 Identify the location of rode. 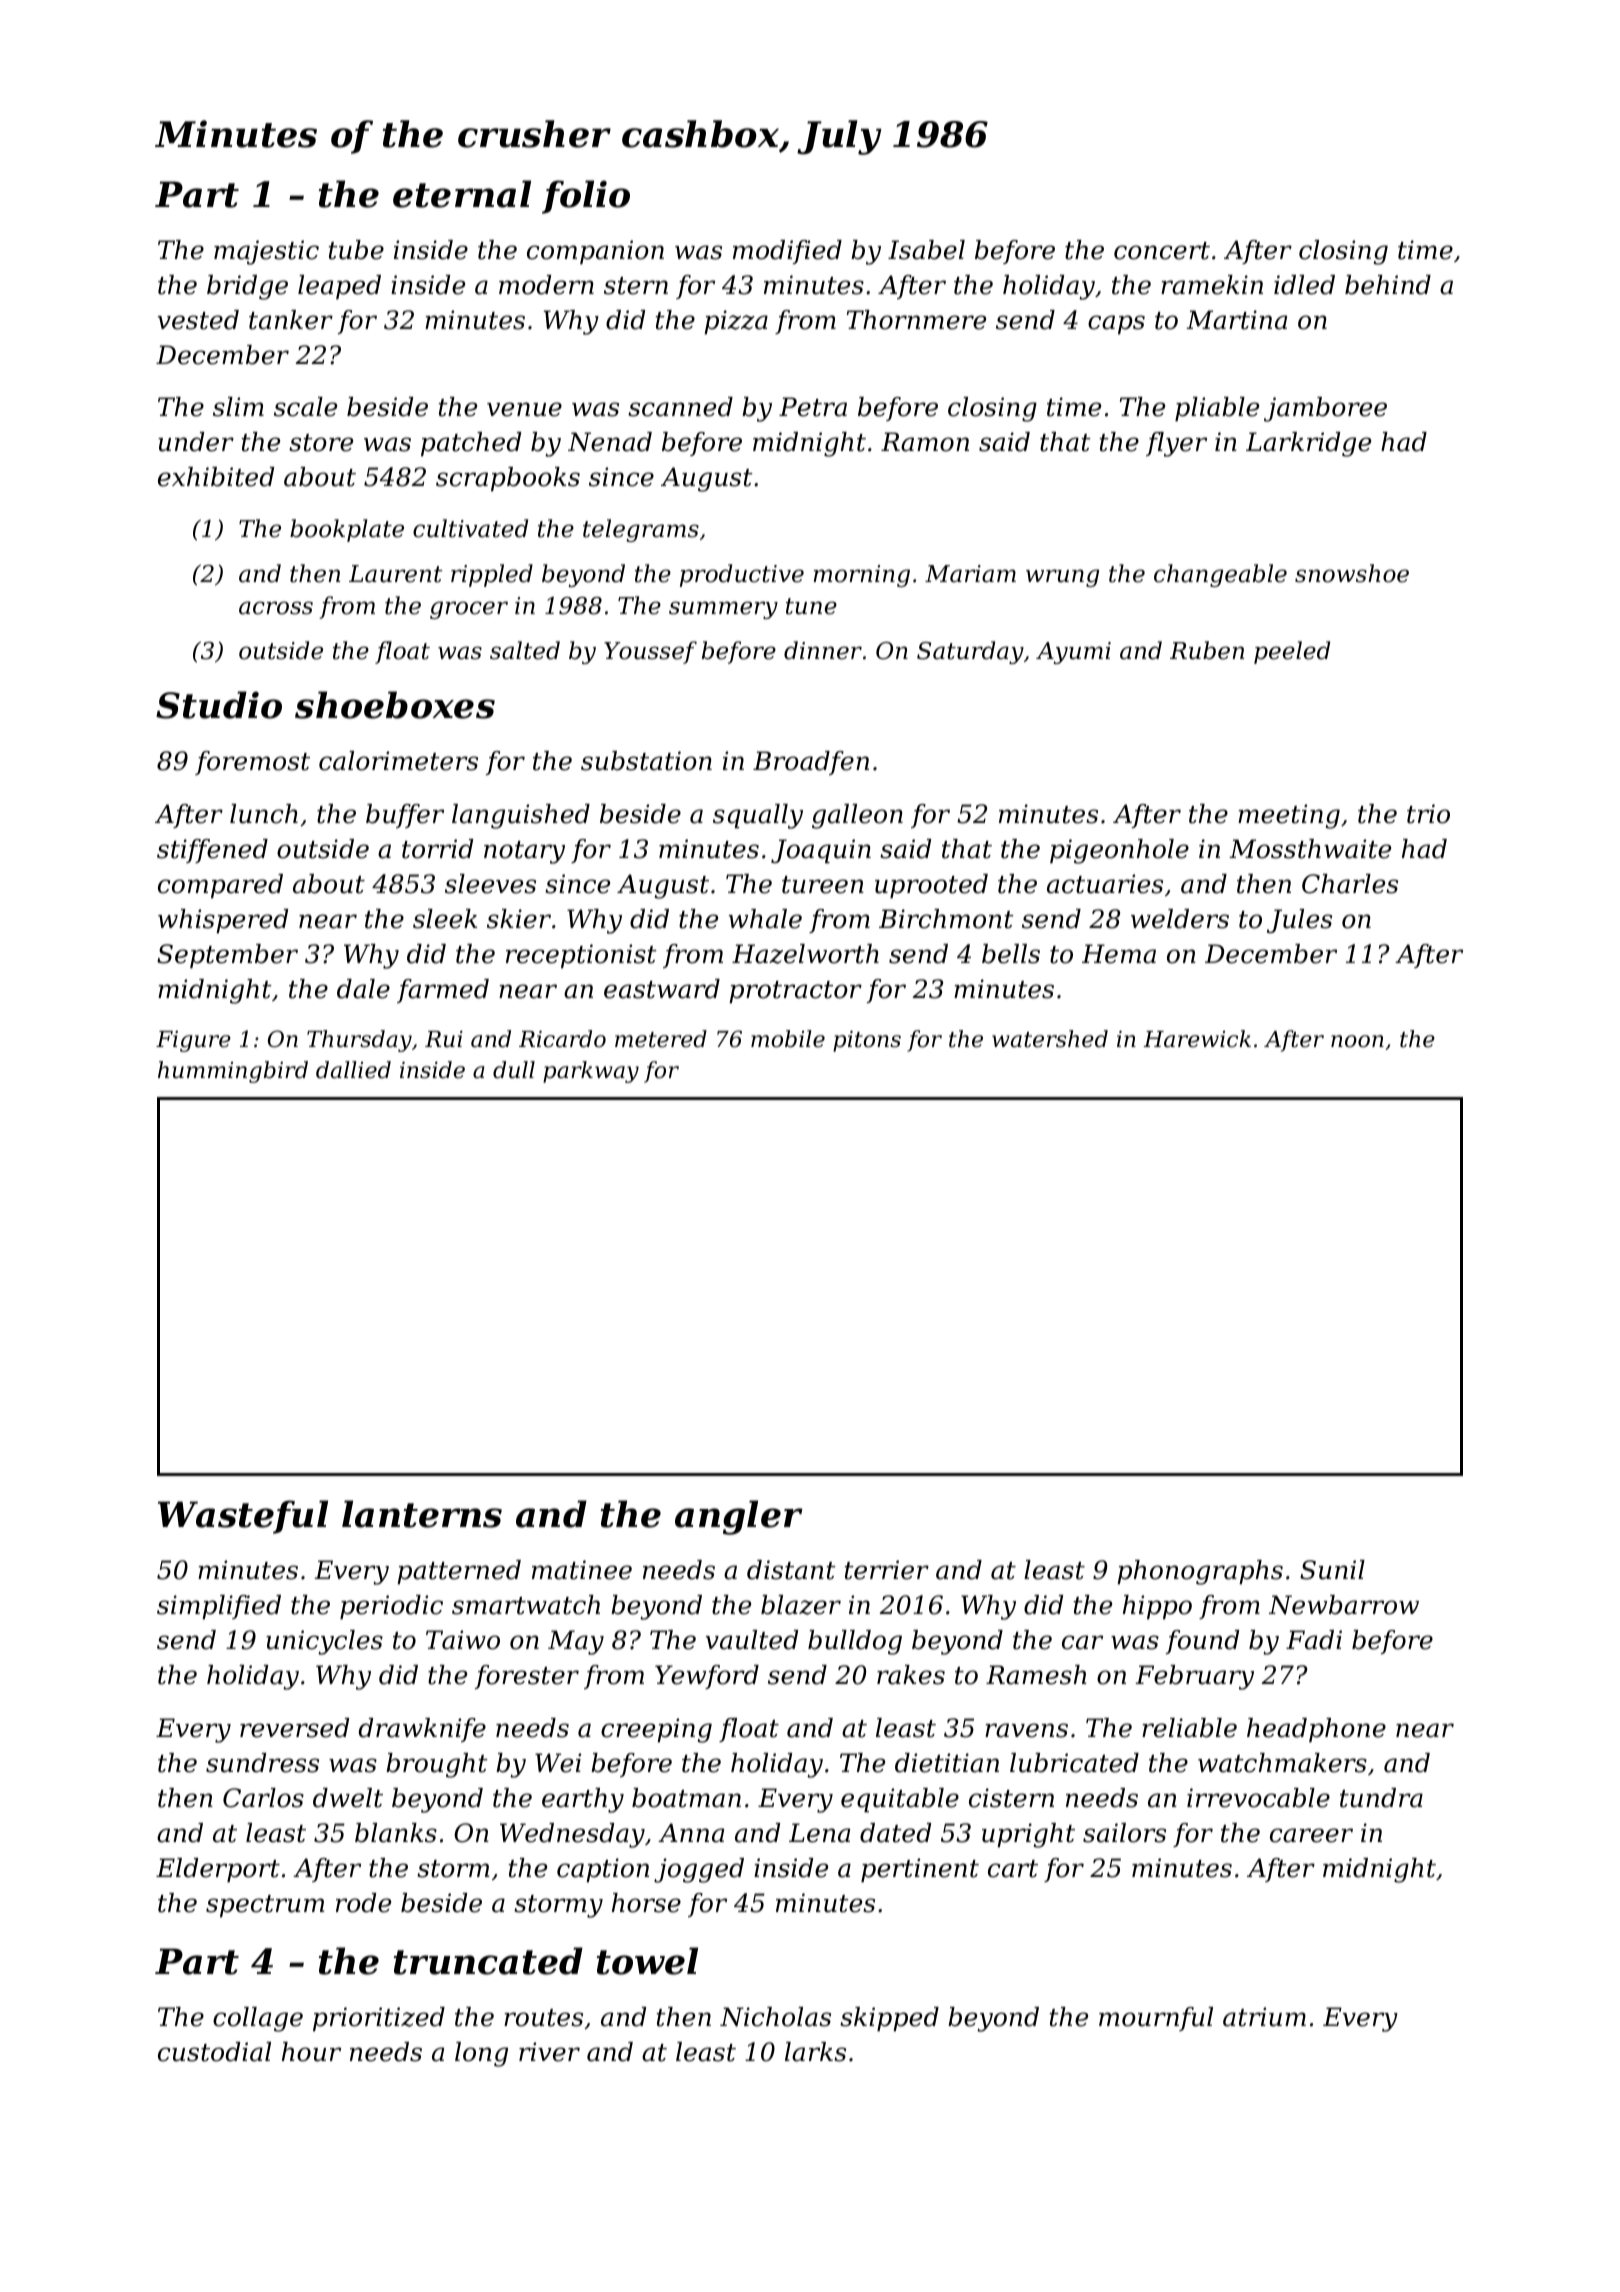
(363, 1903).
